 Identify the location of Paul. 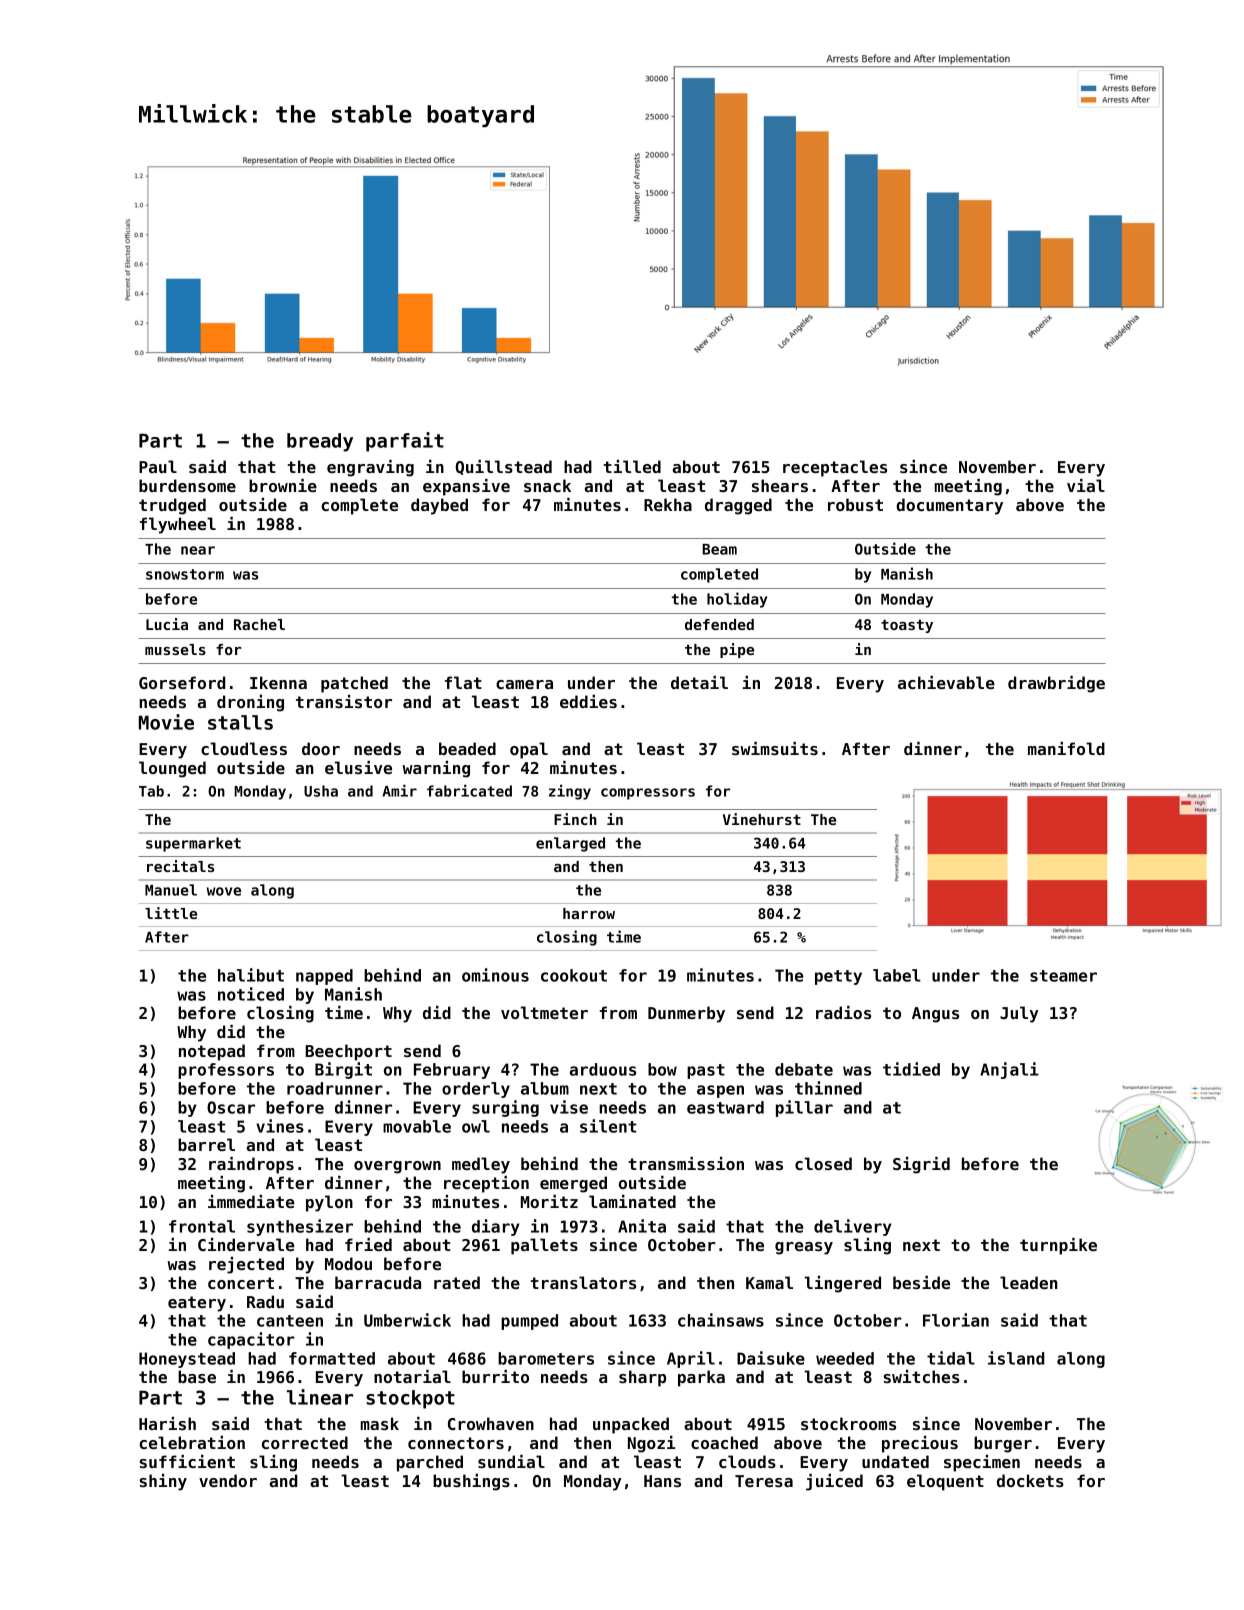
(158, 466).
